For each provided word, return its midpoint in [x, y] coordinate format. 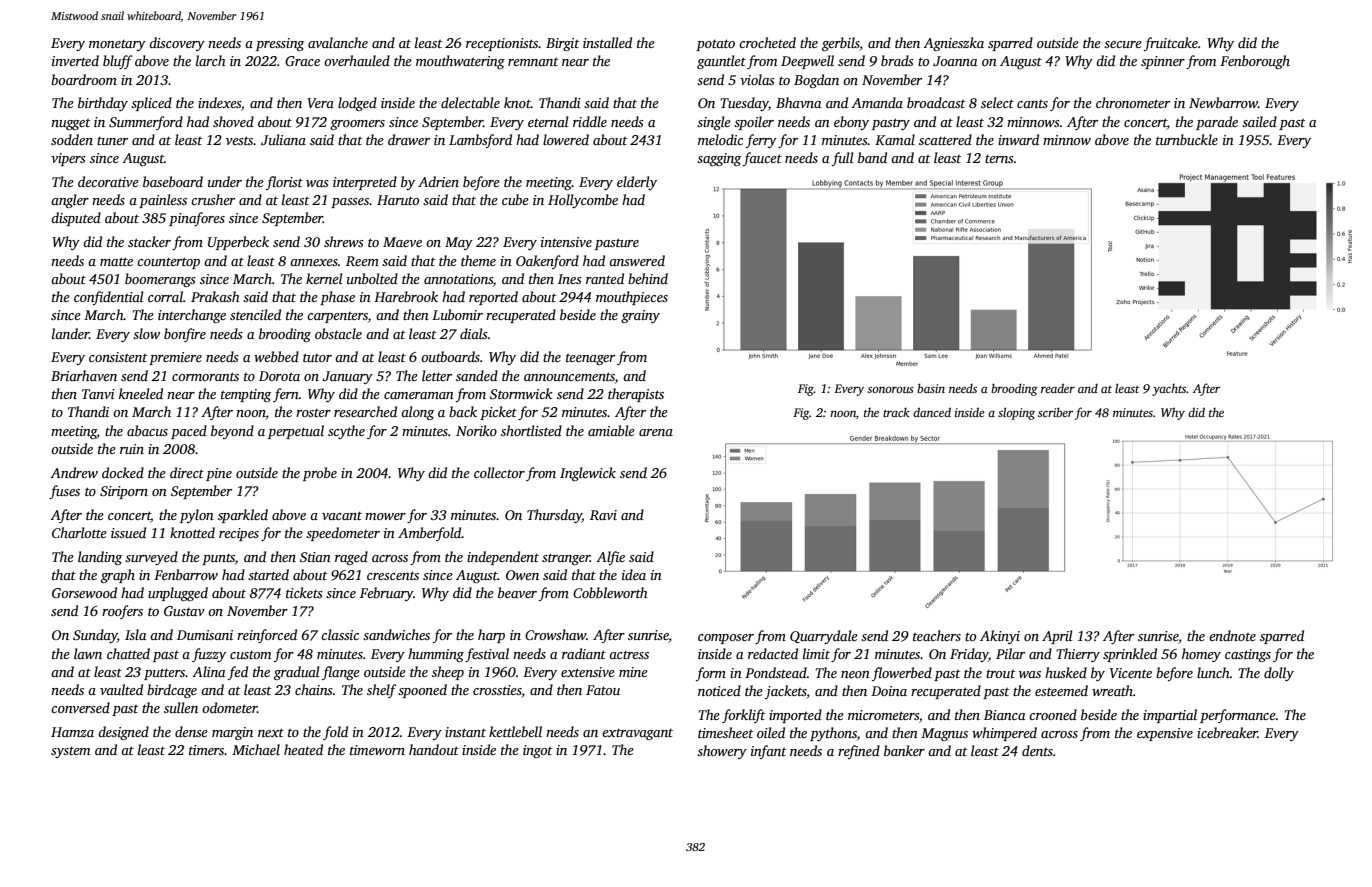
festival [487, 655]
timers [207, 750]
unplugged [178, 594]
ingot [537, 751]
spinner [1163, 62]
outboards [450, 356]
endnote [1232, 635]
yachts [1169, 390]
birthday [103, 104]
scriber [1055, 412]
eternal [548, 121]
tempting [246, 395]
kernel [324, 278]
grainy [640, 316]
